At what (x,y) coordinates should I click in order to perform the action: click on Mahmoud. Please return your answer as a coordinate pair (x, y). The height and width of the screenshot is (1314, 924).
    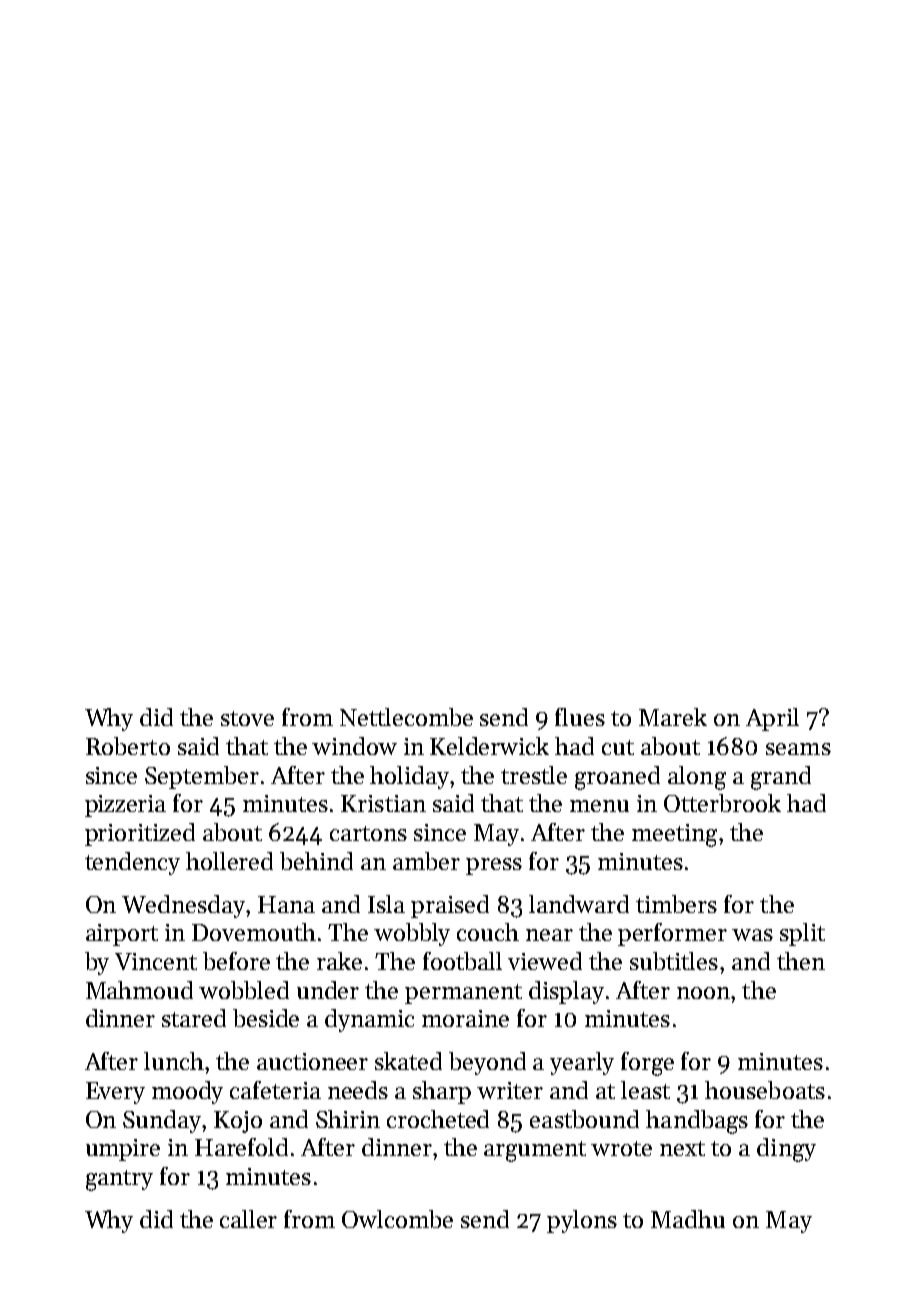
    Looking at the image, I should click on (139, 990).
